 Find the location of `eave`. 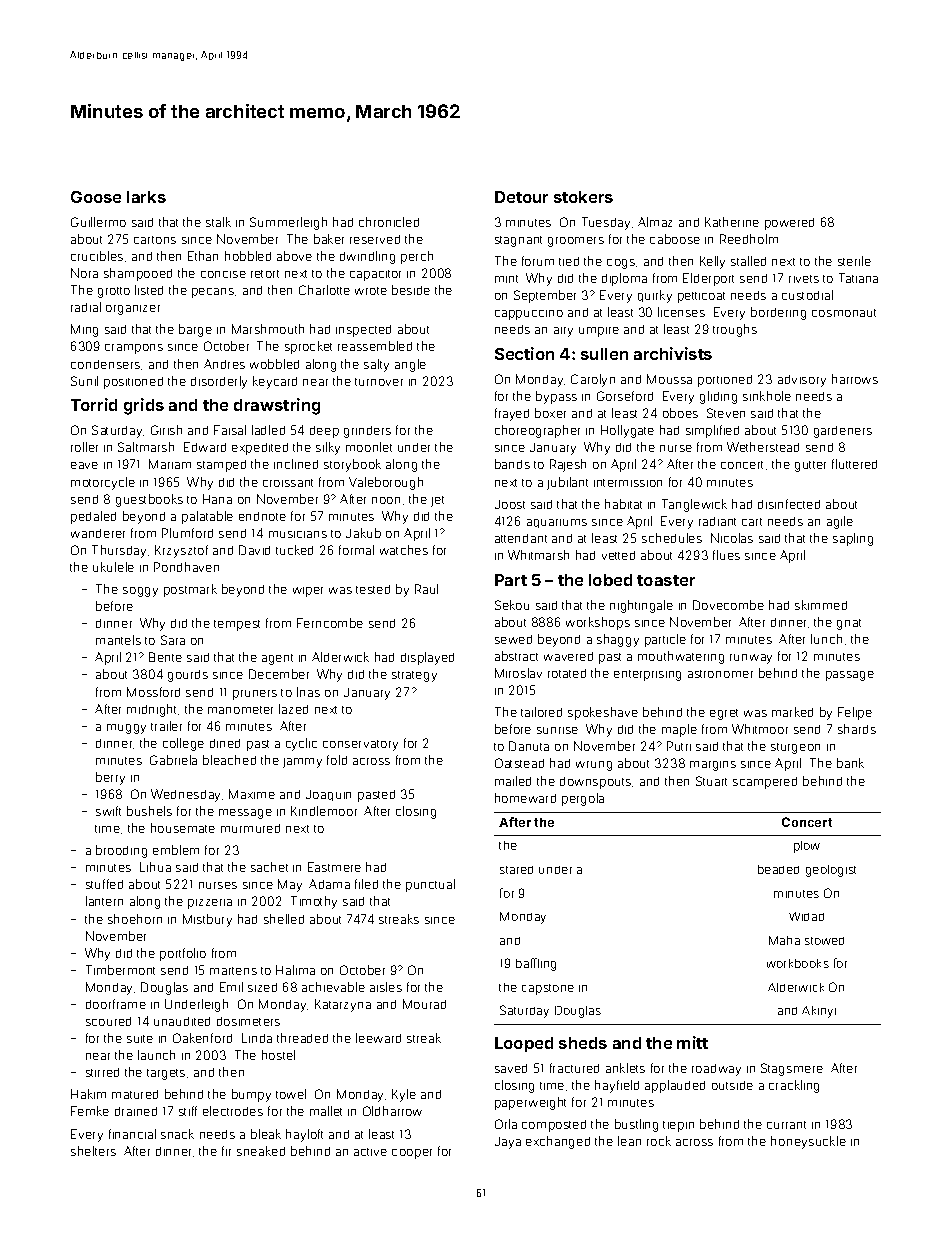

eave is located at coordinates (84, 465).
